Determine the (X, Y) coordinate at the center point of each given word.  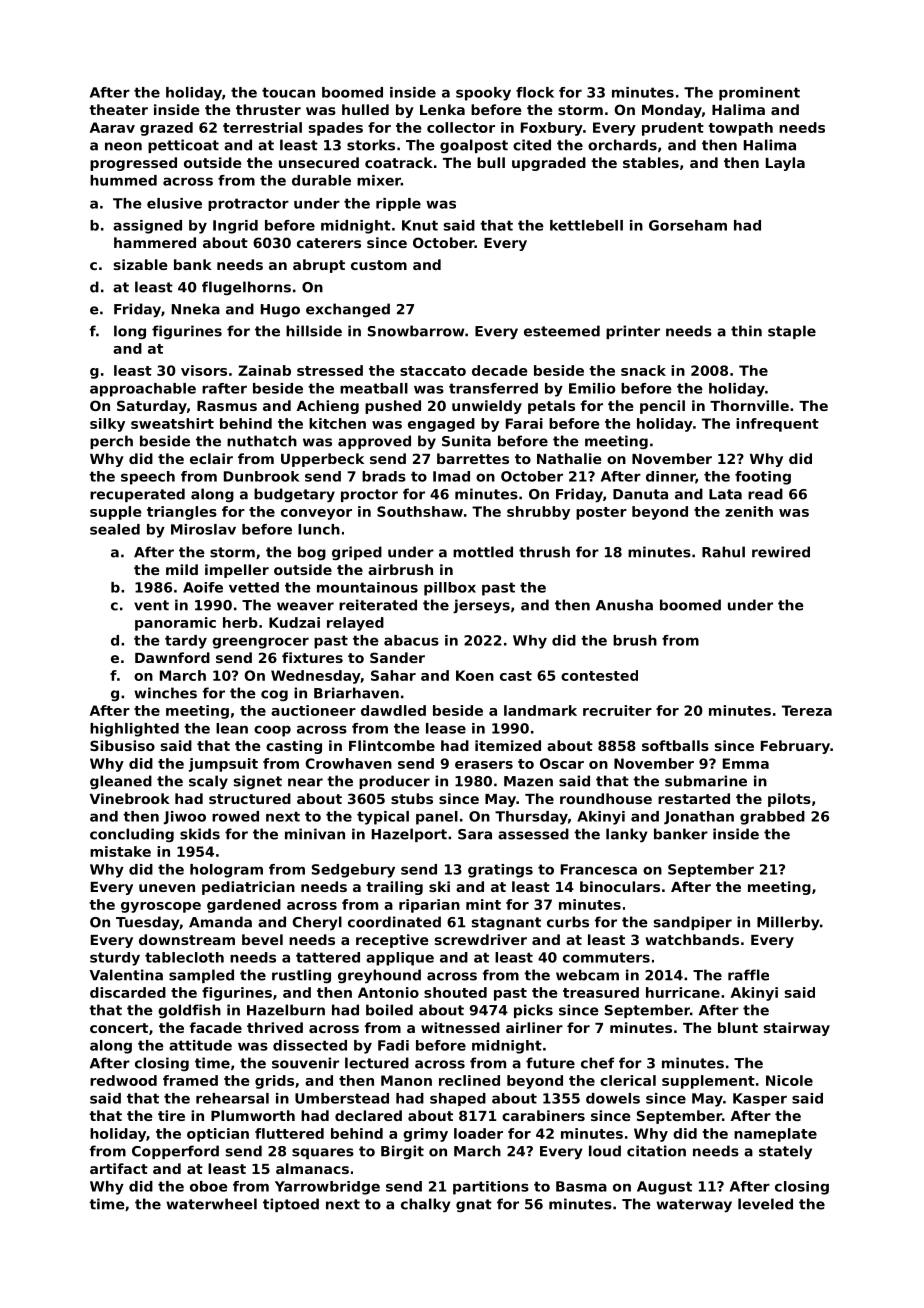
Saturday (152, 407)
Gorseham (688, 225)
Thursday (531, 818)
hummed (123, 180)
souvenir (305, 1063)
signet (258, 782)
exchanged (348, 310)
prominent (759, 94)
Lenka (442, 109)
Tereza (807, 710)
